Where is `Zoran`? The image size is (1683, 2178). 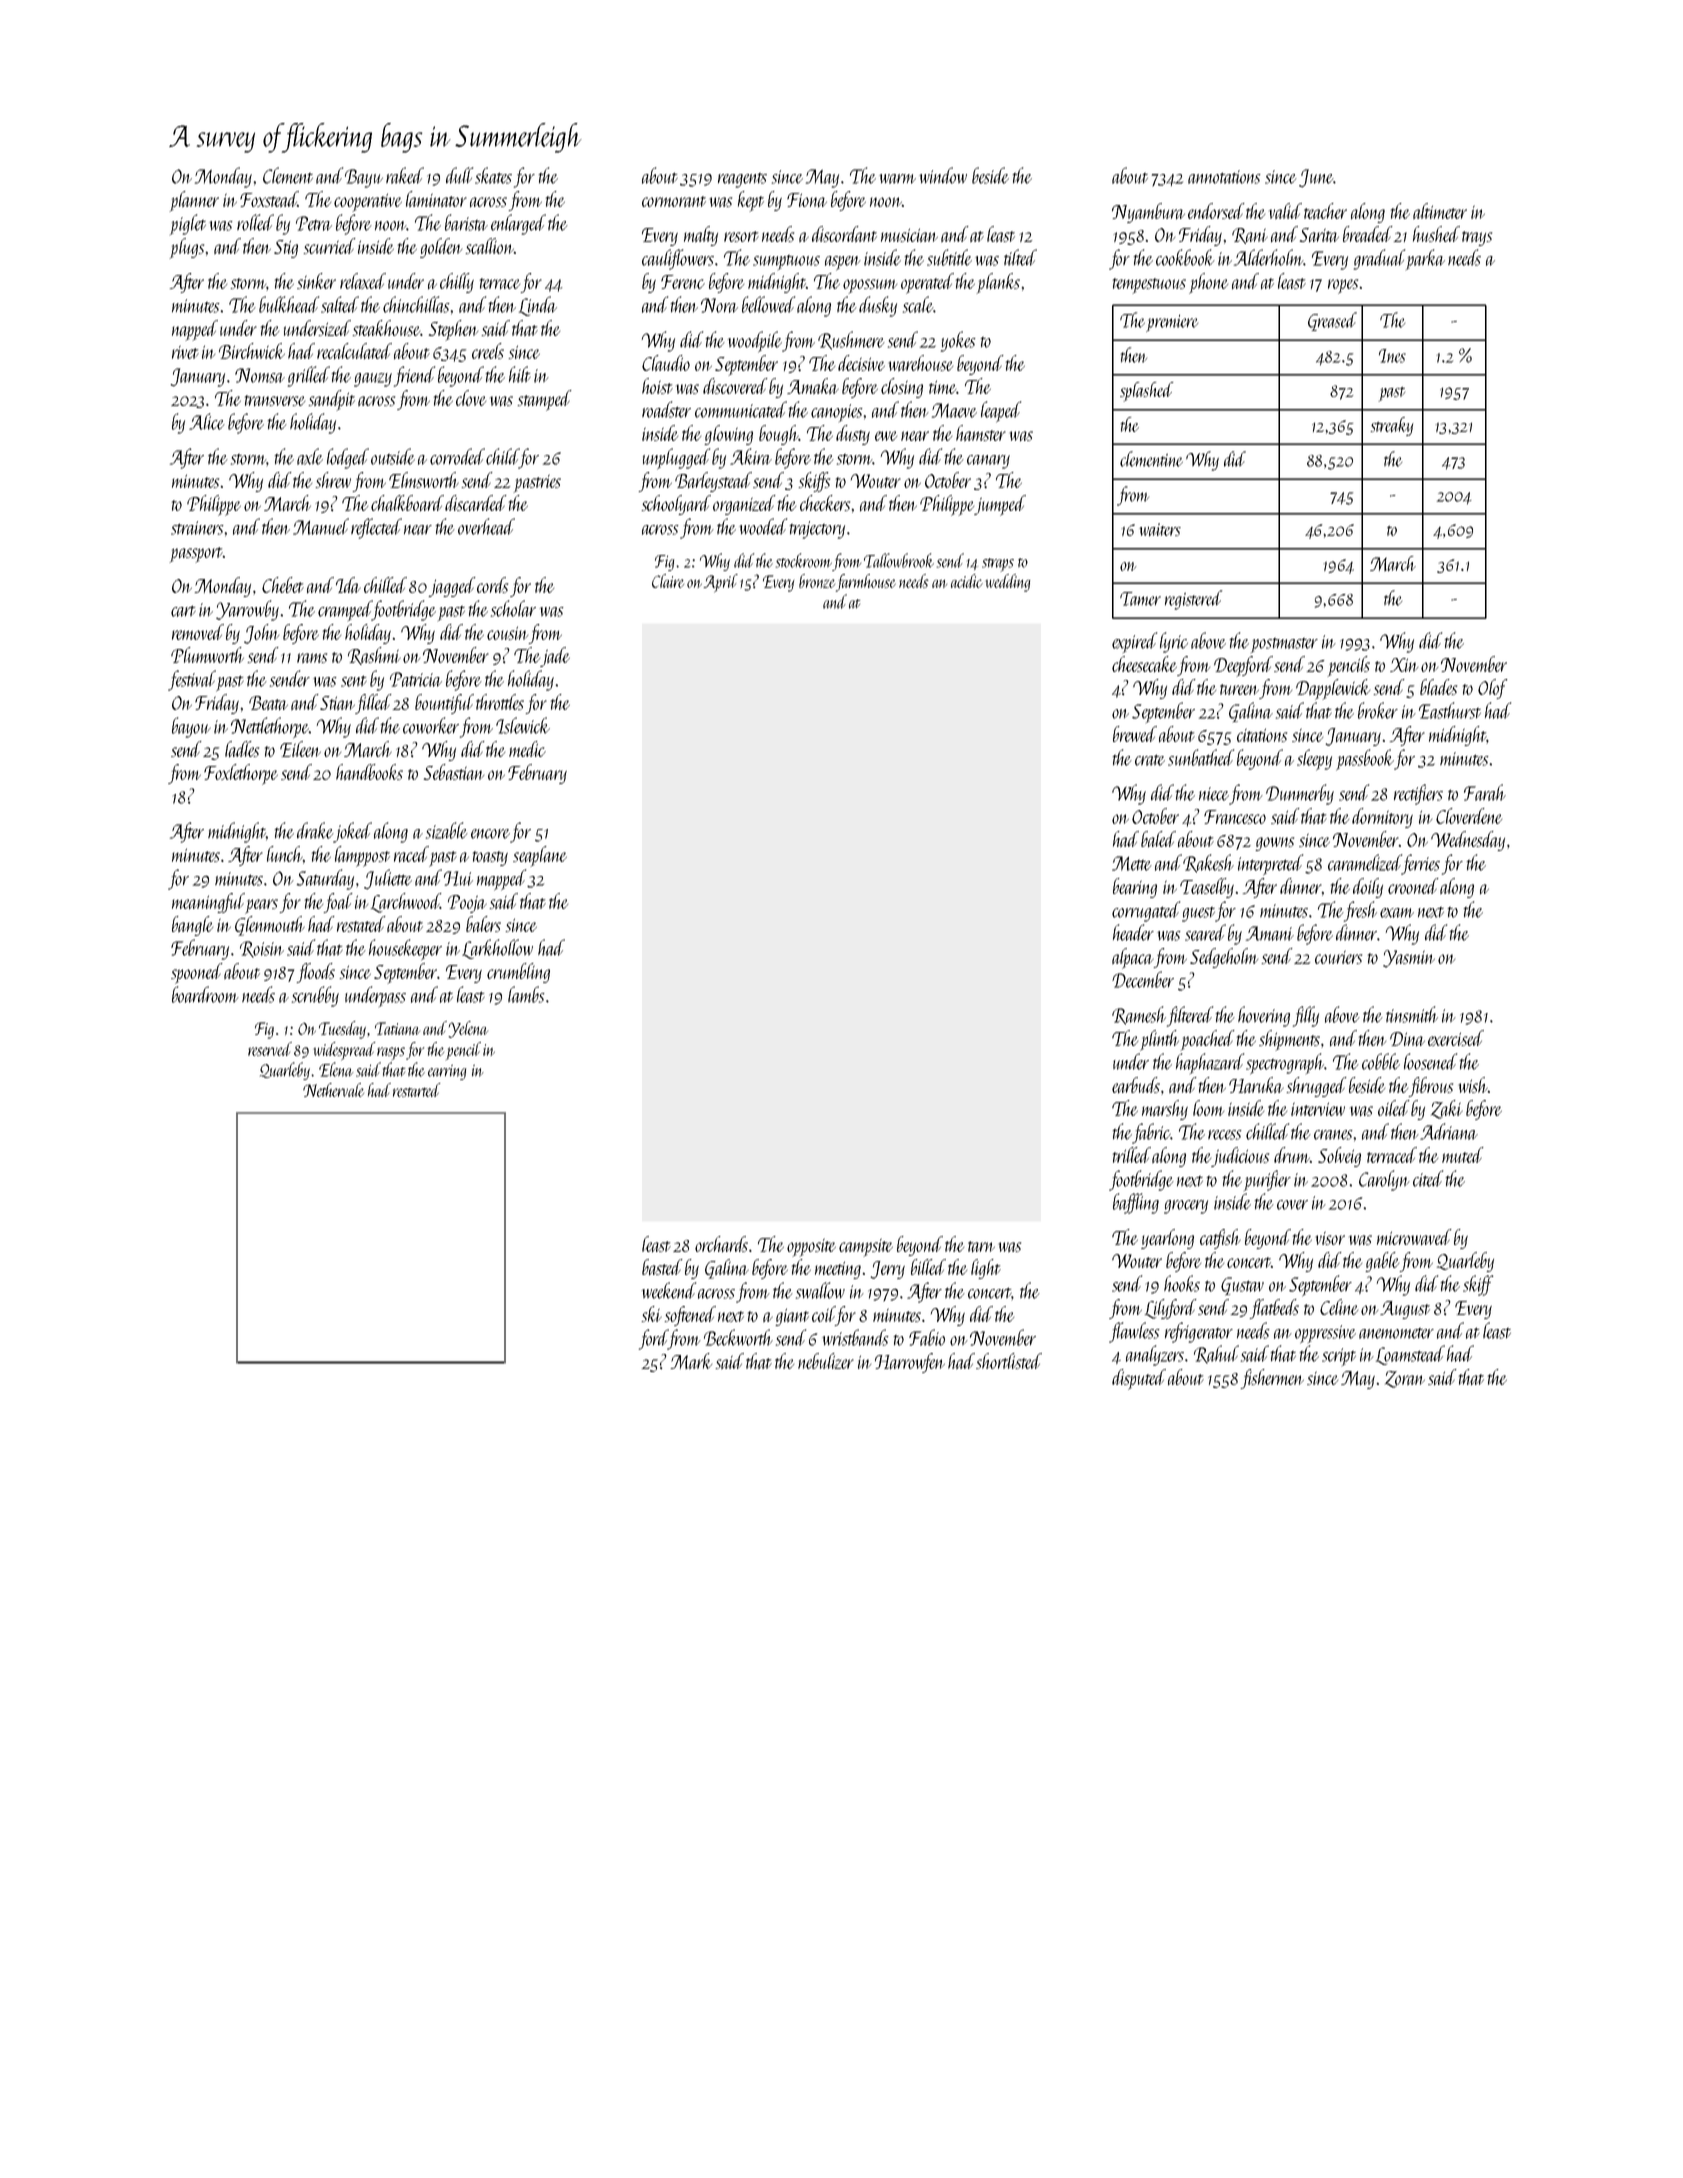
Zoran is located at coordinates (1405, 1379).
